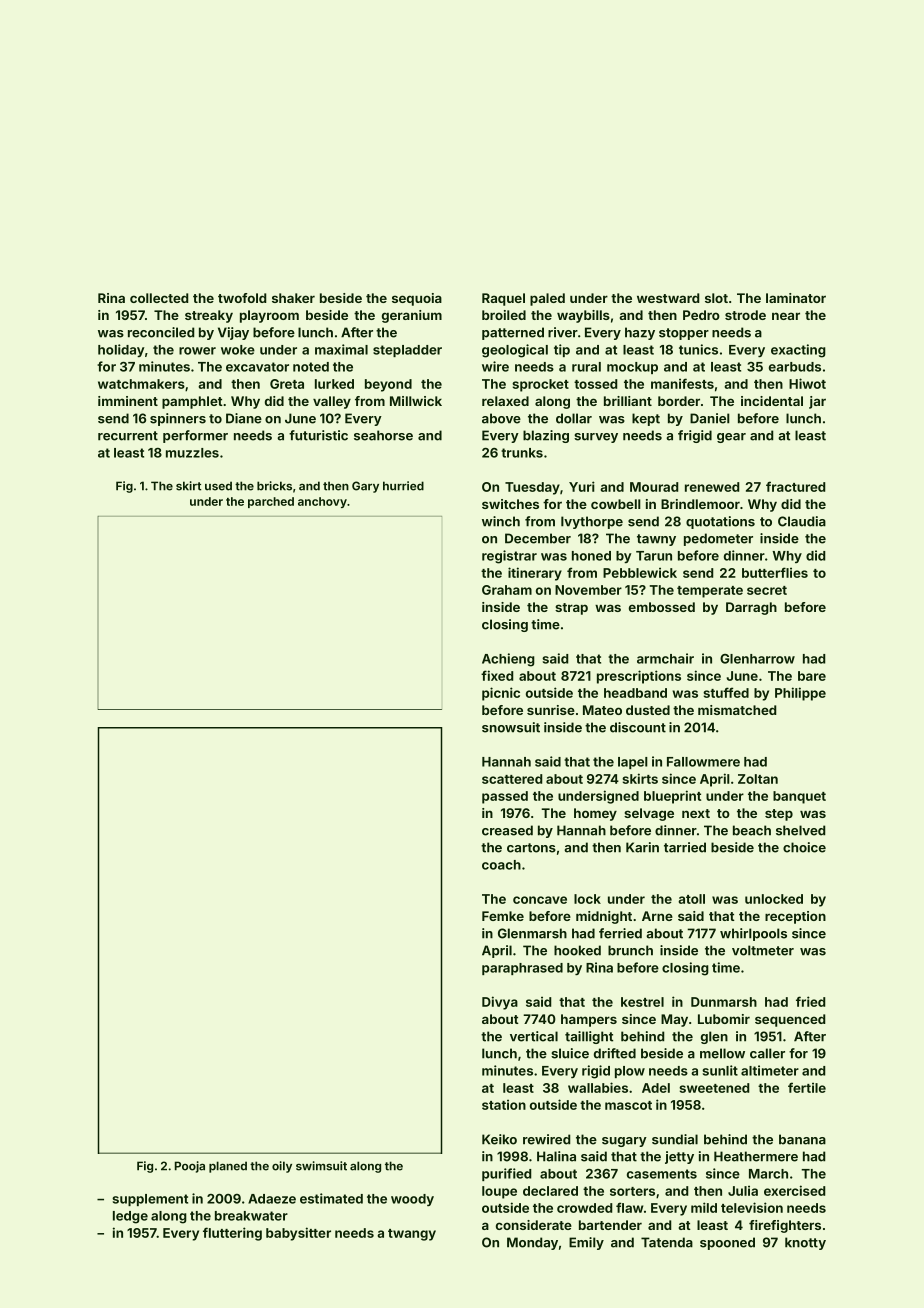 Image resolution: width=924 pixels, height=1308 pixels. I want to click on oily, so click(282, 1167).
